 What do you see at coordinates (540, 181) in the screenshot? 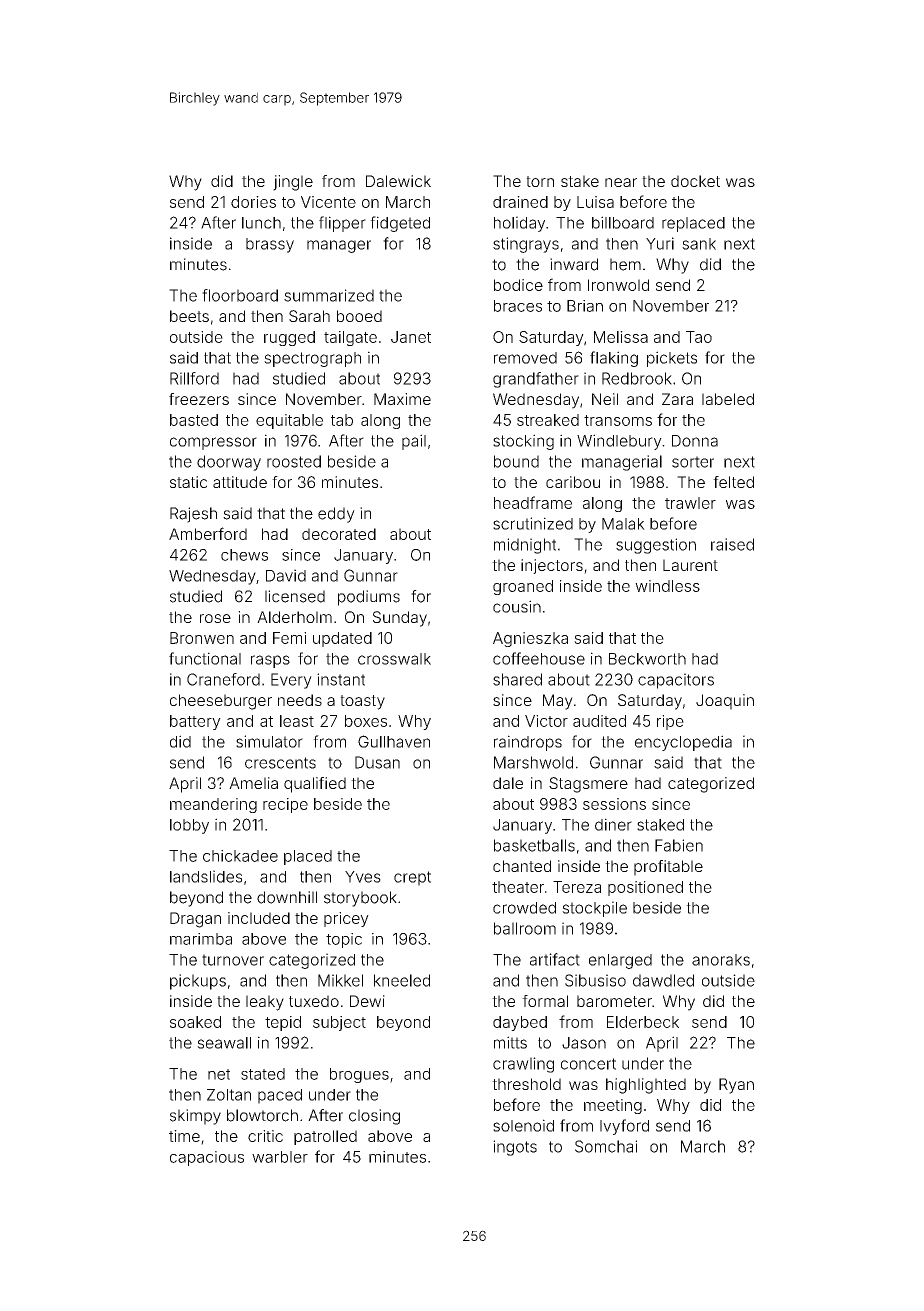
I see `torn` at bounding box center [540, 181].
